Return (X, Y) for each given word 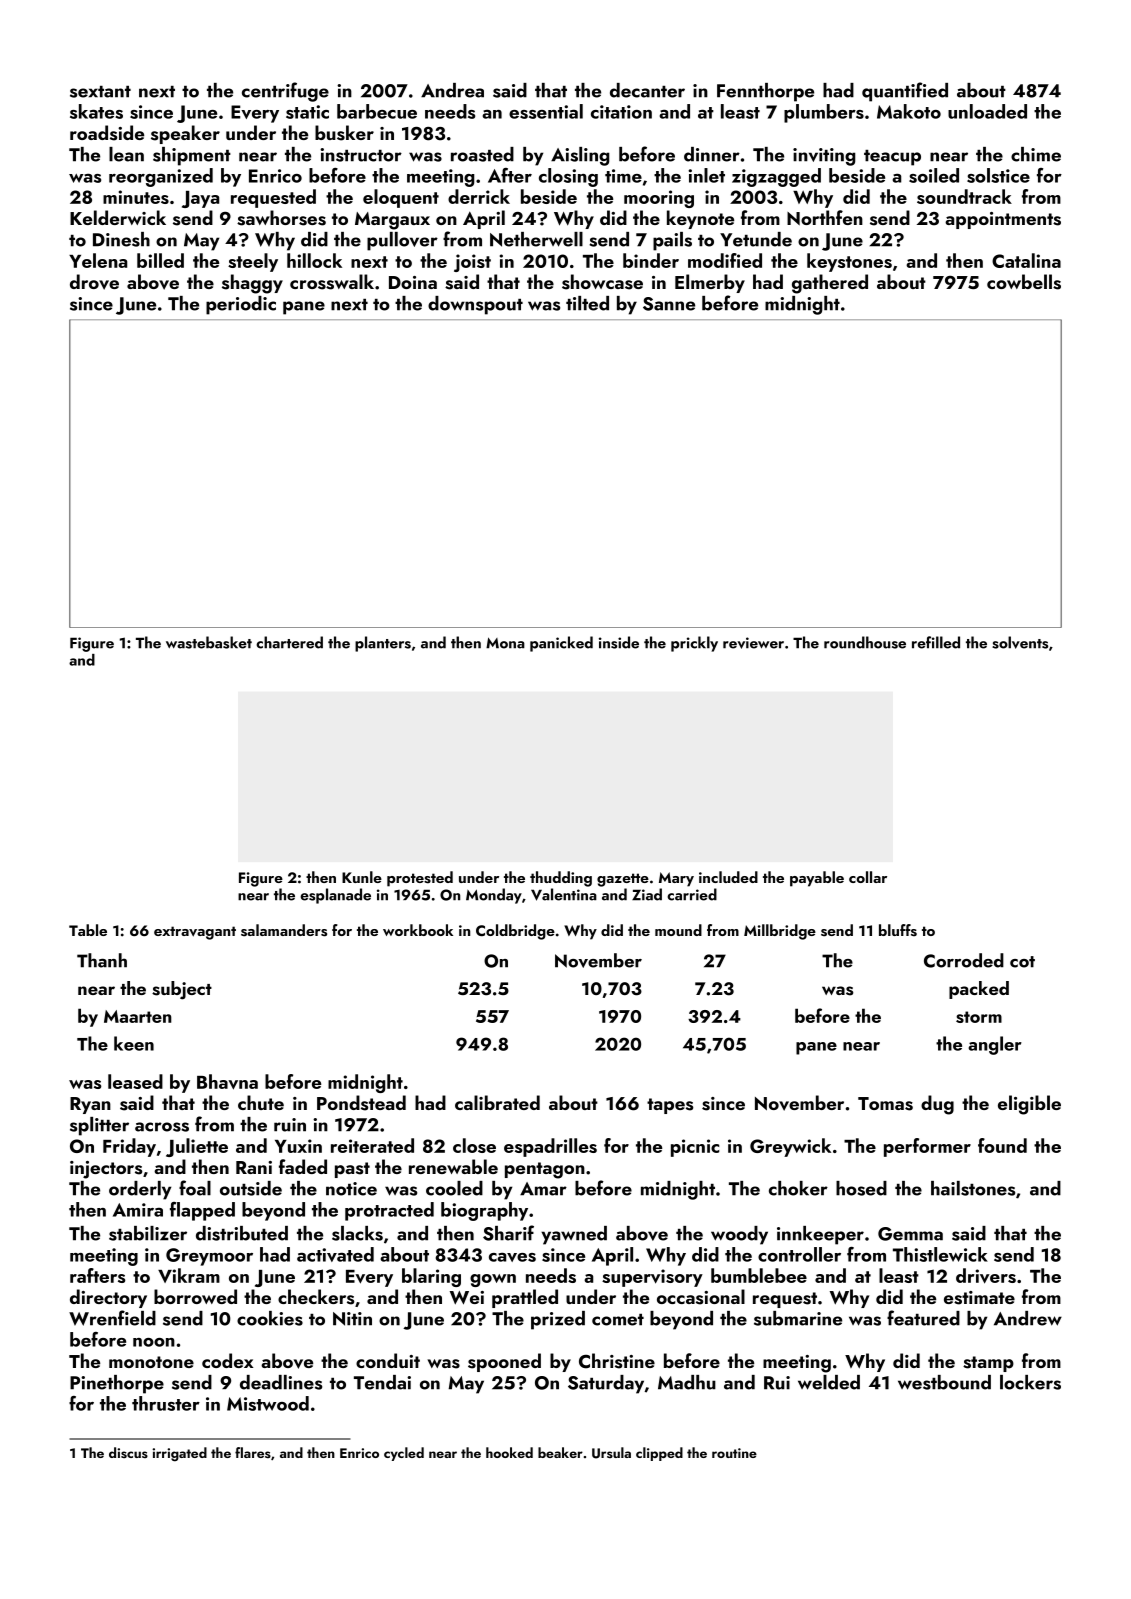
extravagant (195, 933)
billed (160, 260)
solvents (1020, 642)
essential (546, 111)
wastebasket (209, 642)
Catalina (1026, 260)
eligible (1029, 1105)
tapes (670, 1106)
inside (619, 642)
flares (253, 1452)
